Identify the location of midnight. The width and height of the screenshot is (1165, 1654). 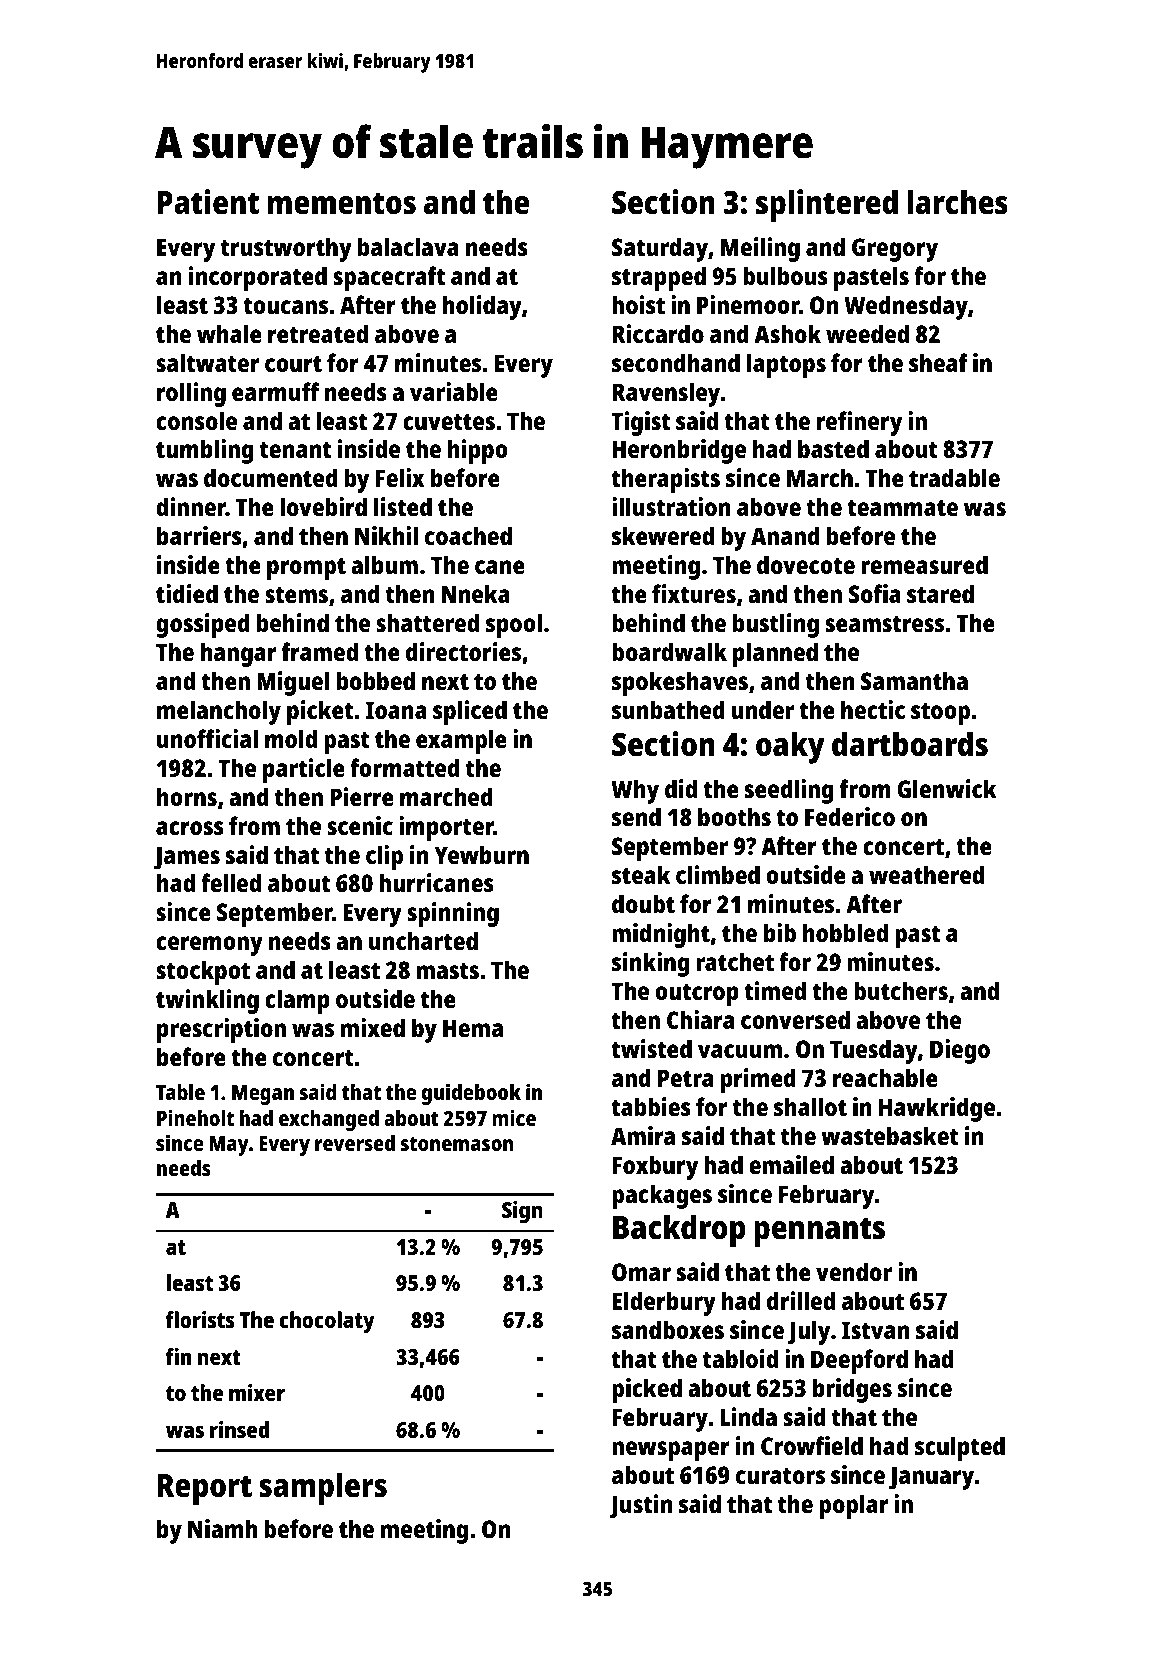
(661, 935).
